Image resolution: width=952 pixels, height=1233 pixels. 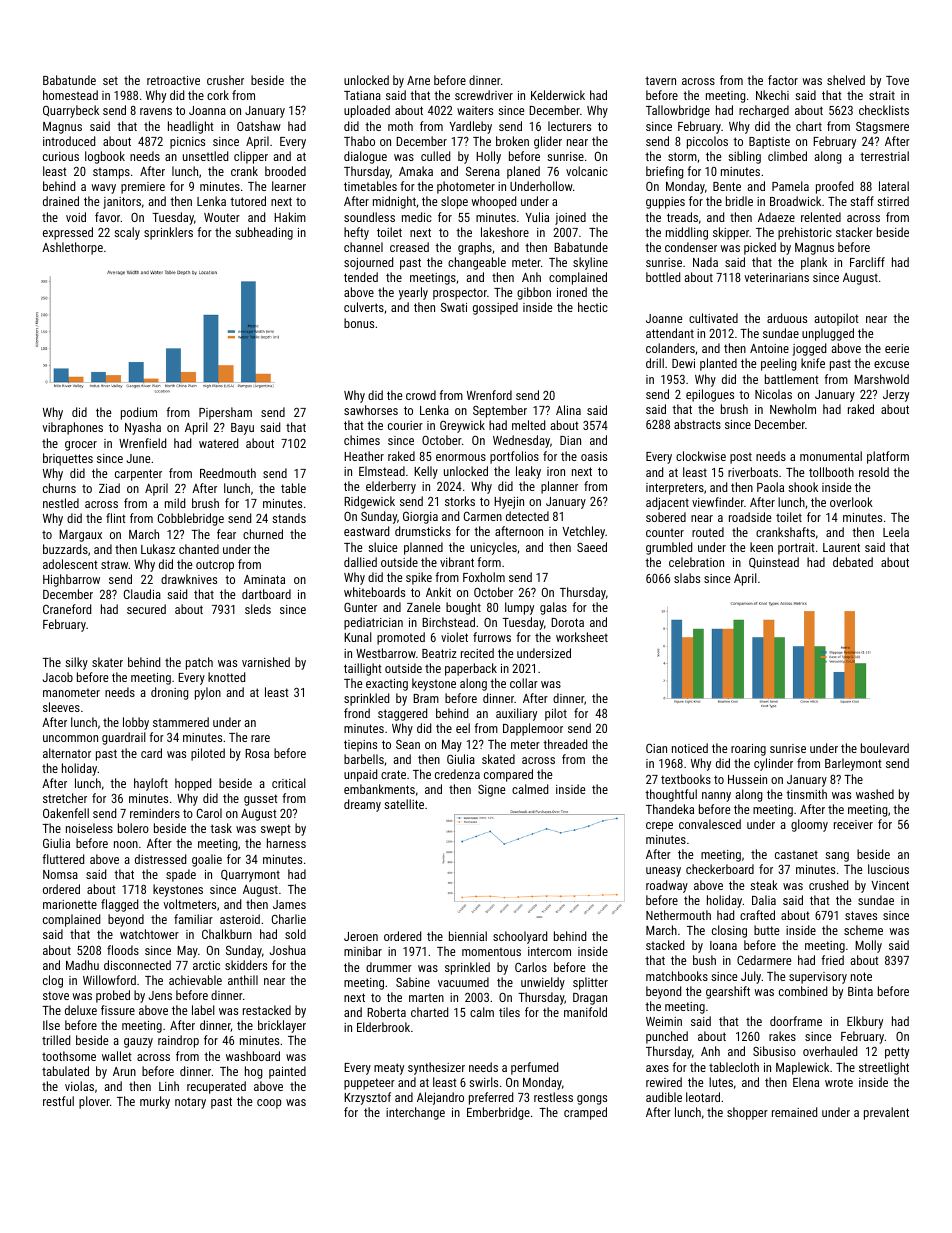 What do you see at coordinates (508, 775) in the page?
I see `compared` at bounding box center [508, 775].
